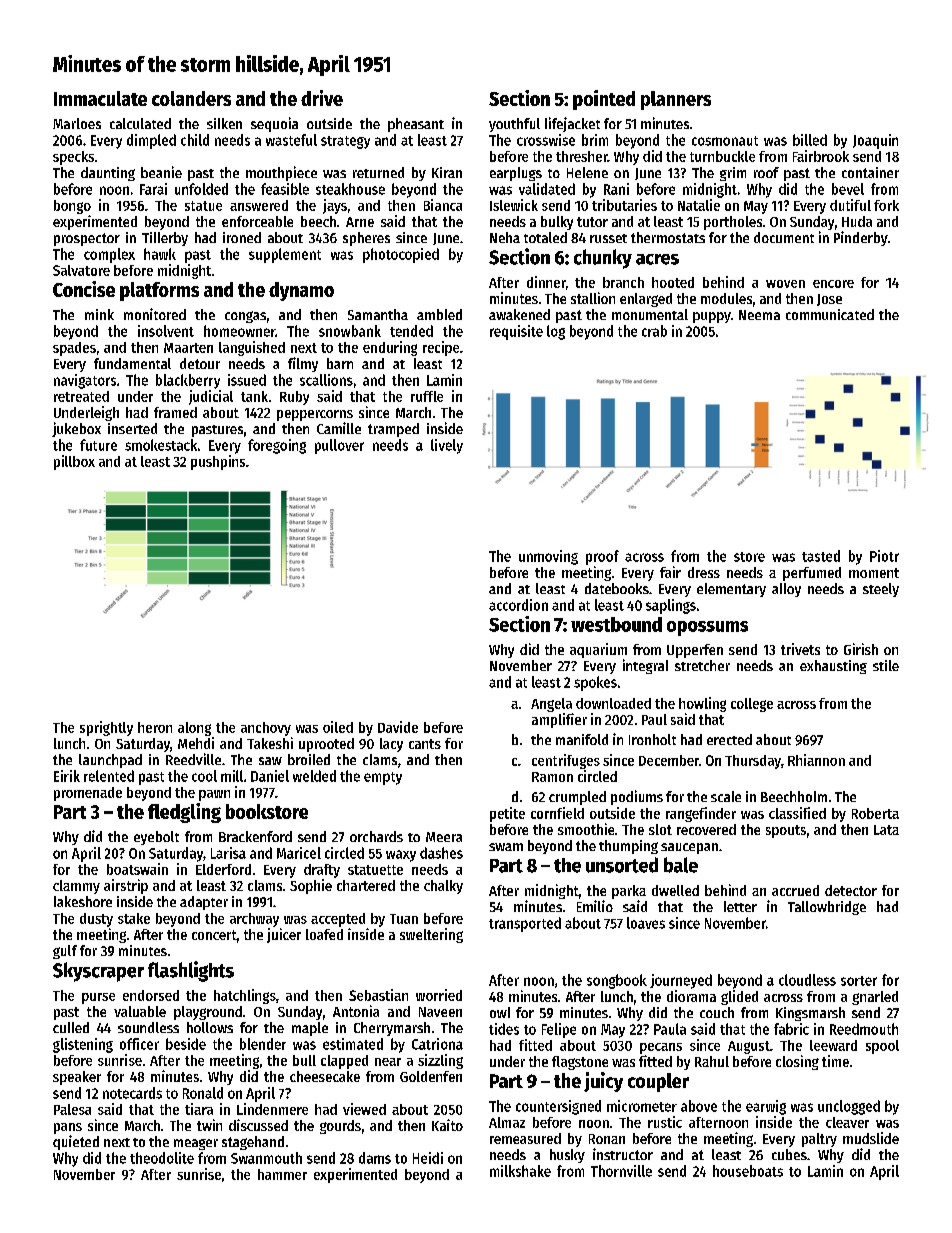 The height and width of the screenshot is (1233, 952). I want to click on Davide, so click(398, 727).
